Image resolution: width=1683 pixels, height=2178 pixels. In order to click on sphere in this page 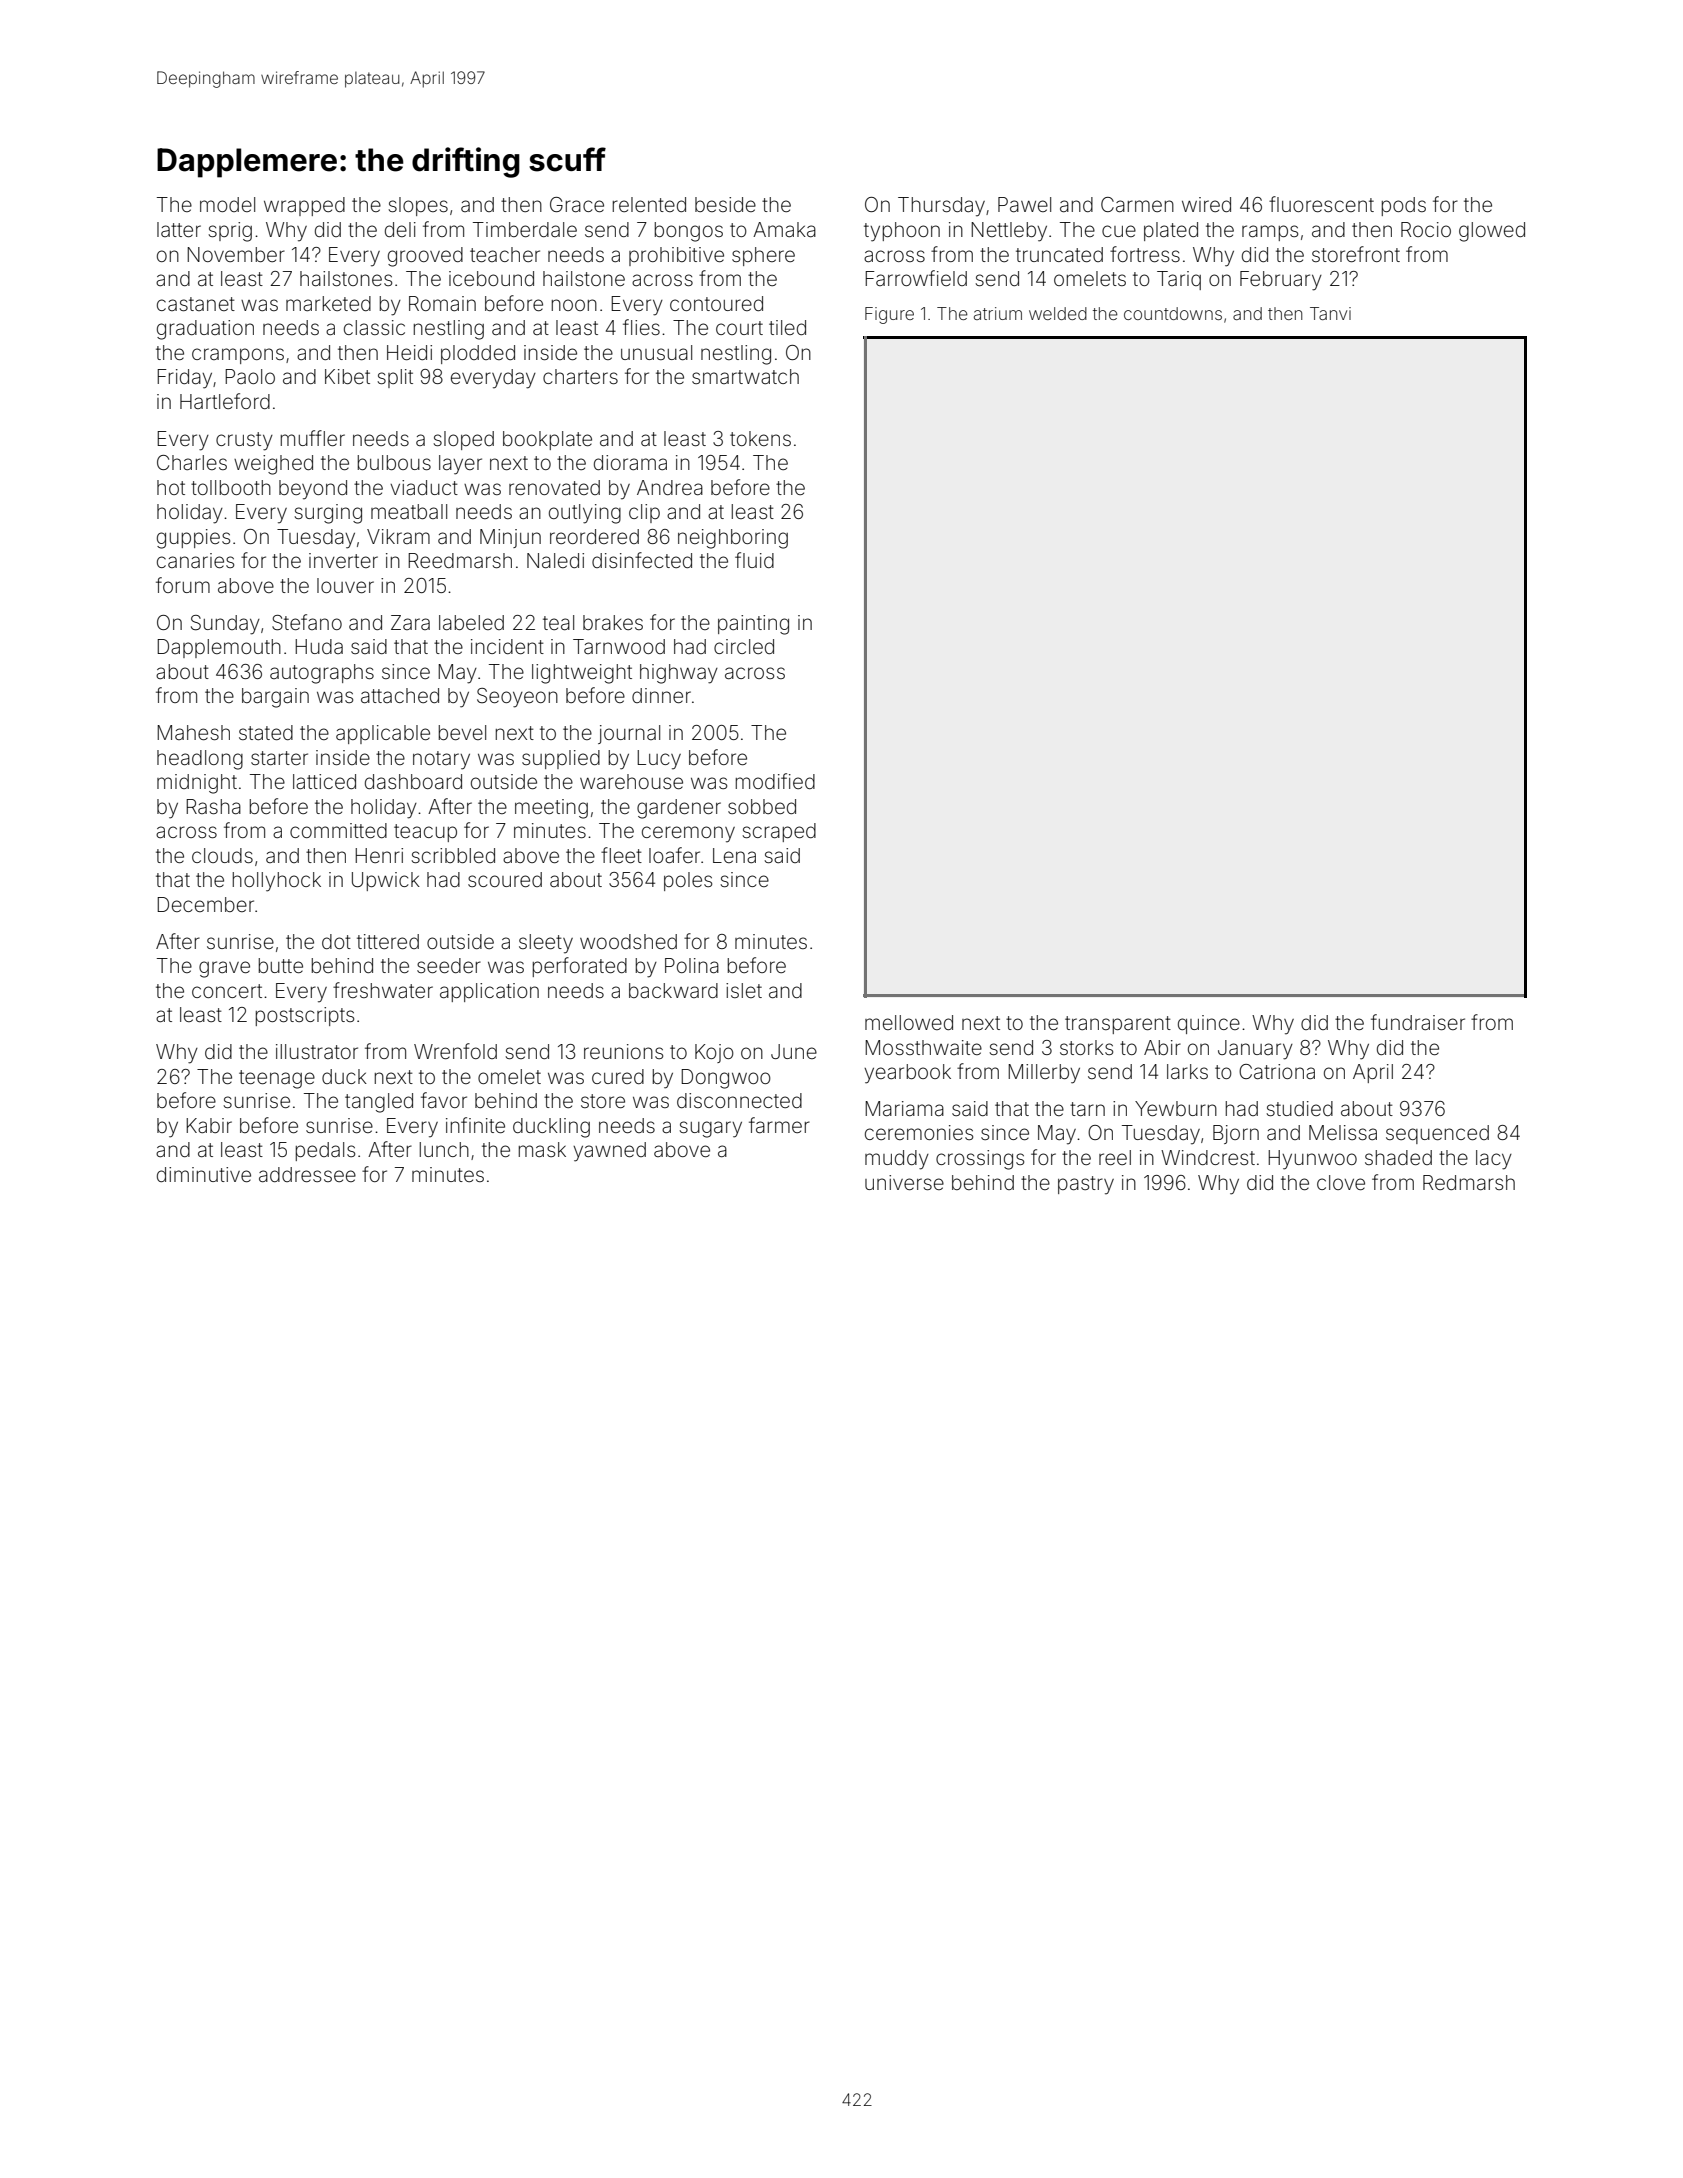, I will do `click(763, 256)`.
